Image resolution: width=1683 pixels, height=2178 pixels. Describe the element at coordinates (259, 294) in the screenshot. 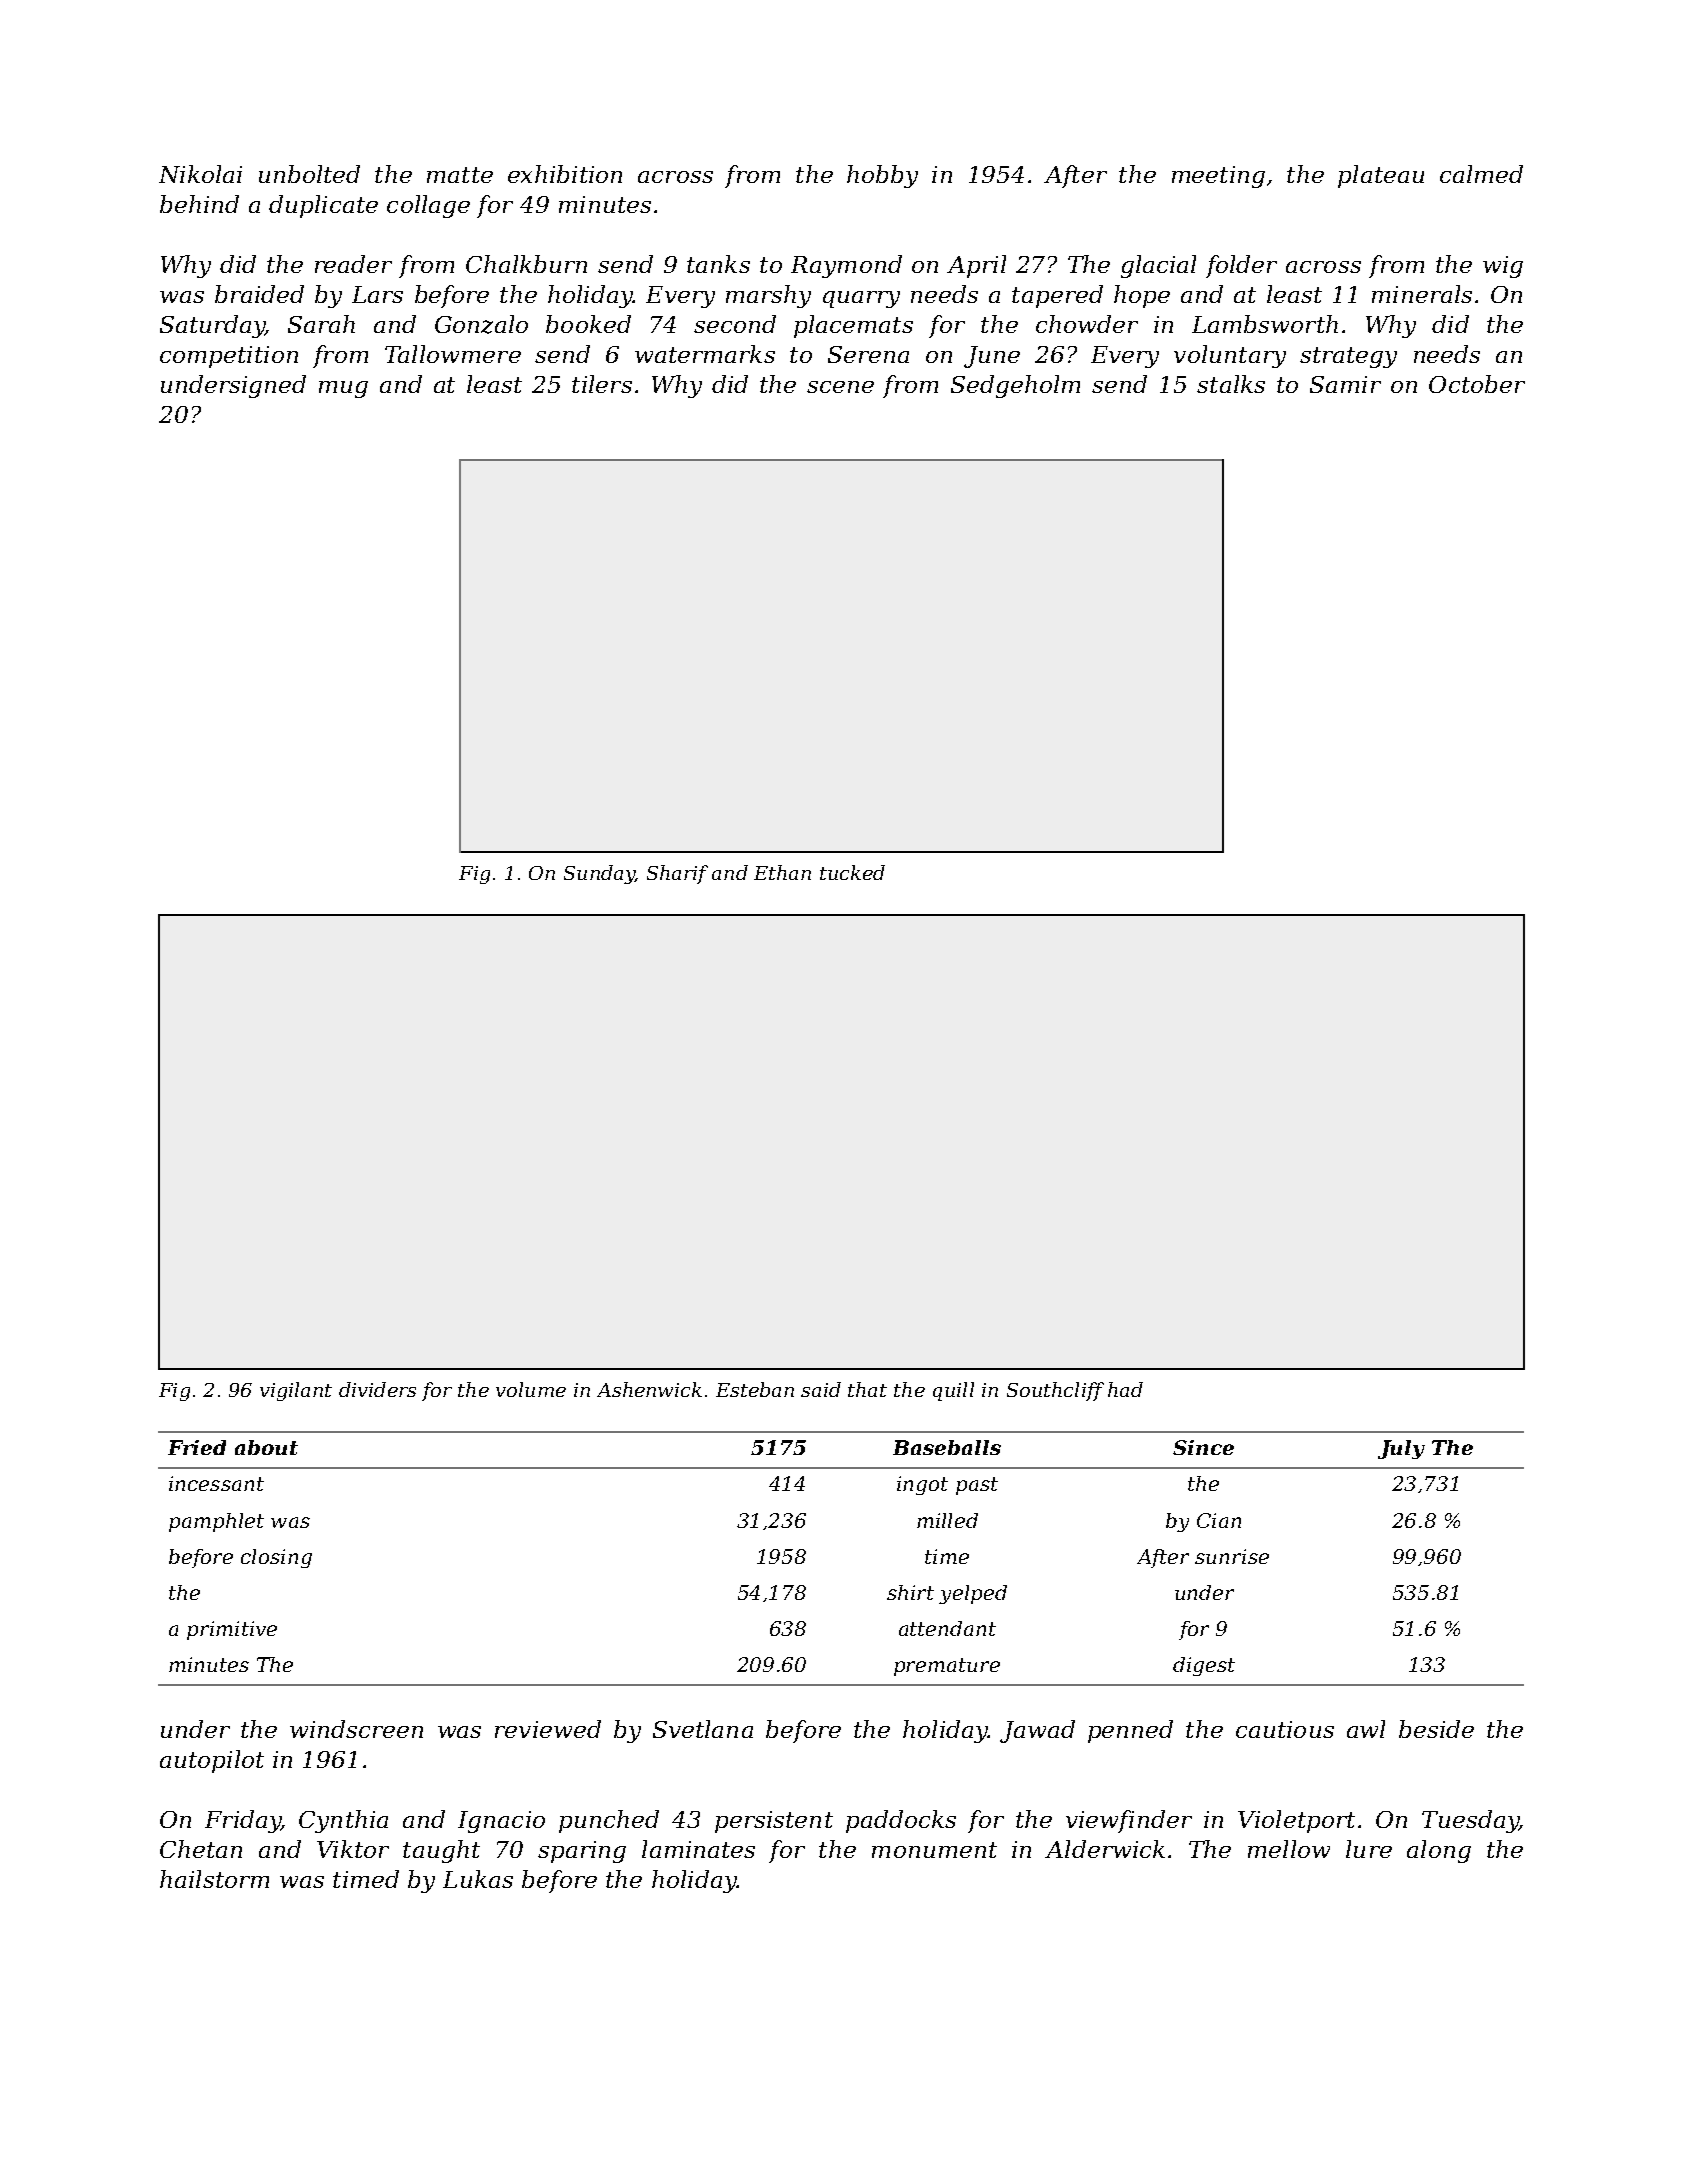

I see `braided` at that location.
